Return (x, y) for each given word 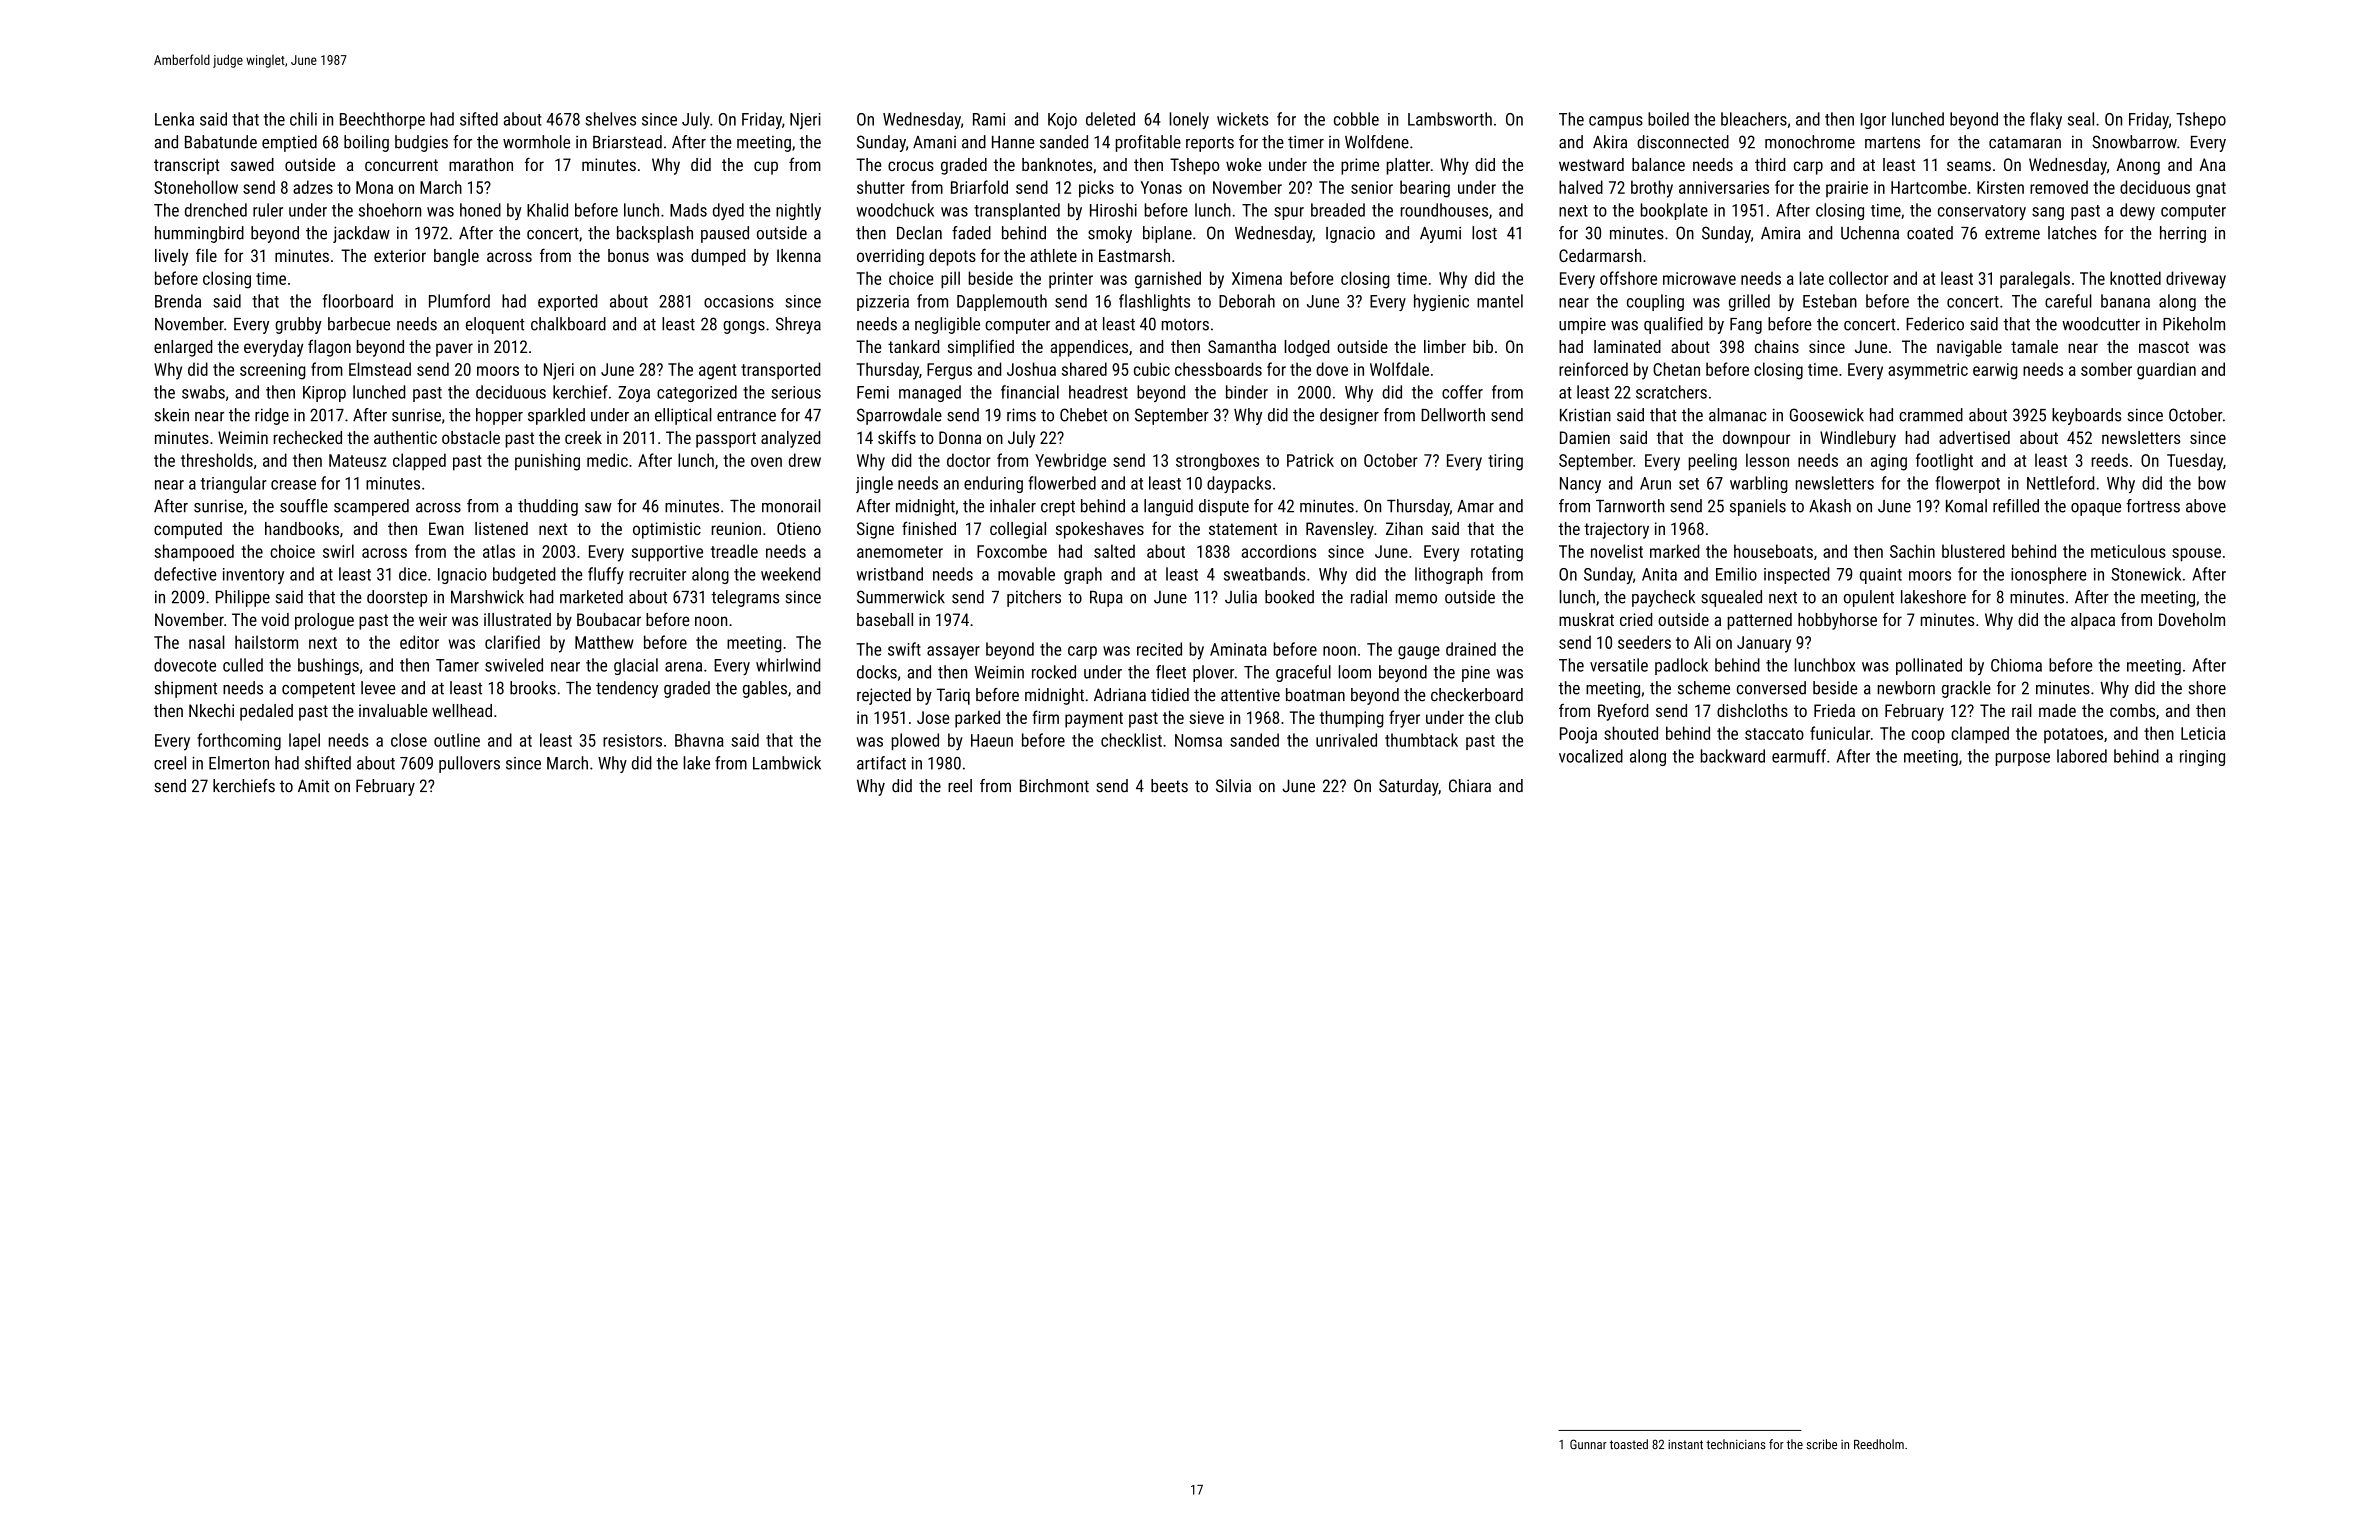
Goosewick (1827, 415)
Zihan (1404, 528)
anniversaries (1724, 187)
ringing (2202, 758)
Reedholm (1879, 1444)
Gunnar (1588, 1444)
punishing (547, 462)
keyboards (2086, 416)
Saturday (1408, 787)
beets (1169, 786)
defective (185, 574)
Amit (313, 786)
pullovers (469, 764)
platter (1408, 166)
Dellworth (1453, 415)
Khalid (547, 210)
